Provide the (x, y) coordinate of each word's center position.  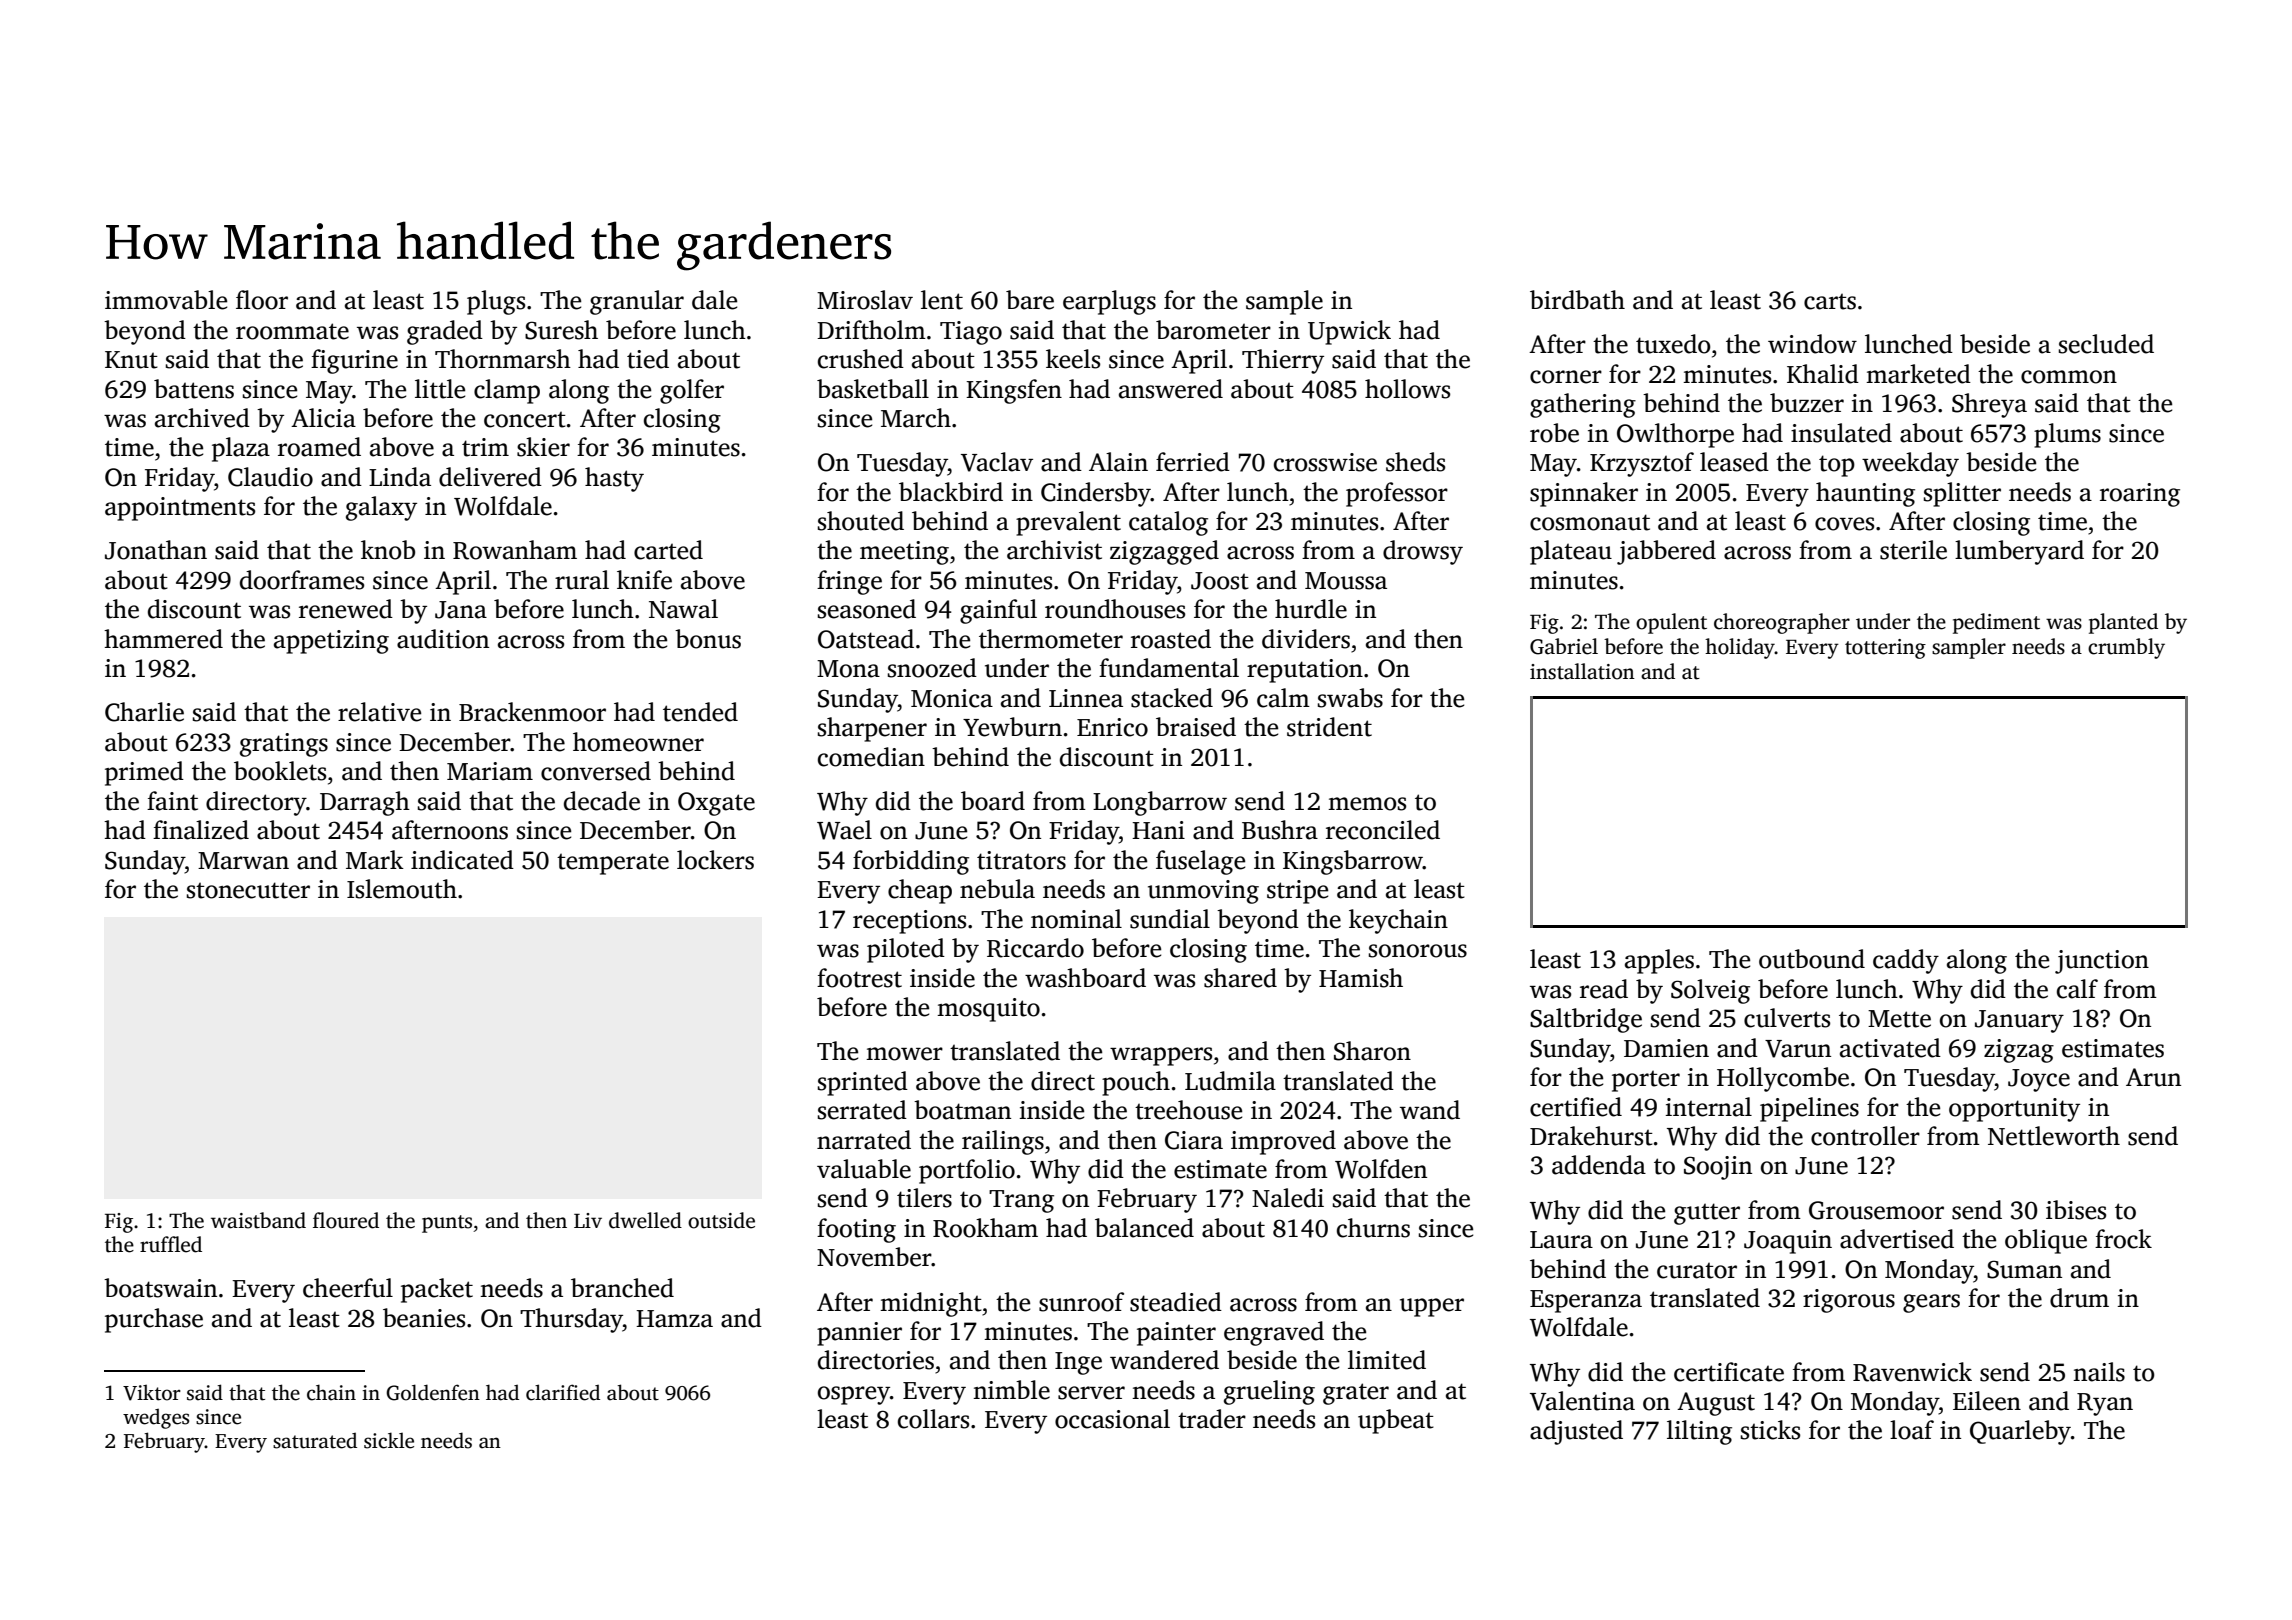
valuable (864, 1169)
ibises (2076, 1210)
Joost (1220, 581)
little (440, 389)
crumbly (2126, 648)
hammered (163, 639)
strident (1329, 727)
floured (346, 1220)
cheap (920, 891)
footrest (859, 978)
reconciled (1383, 830)
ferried (1193, 462)
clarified (563, 1392)
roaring (2140, 495)
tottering (1885, 649)
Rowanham (515, 550)
